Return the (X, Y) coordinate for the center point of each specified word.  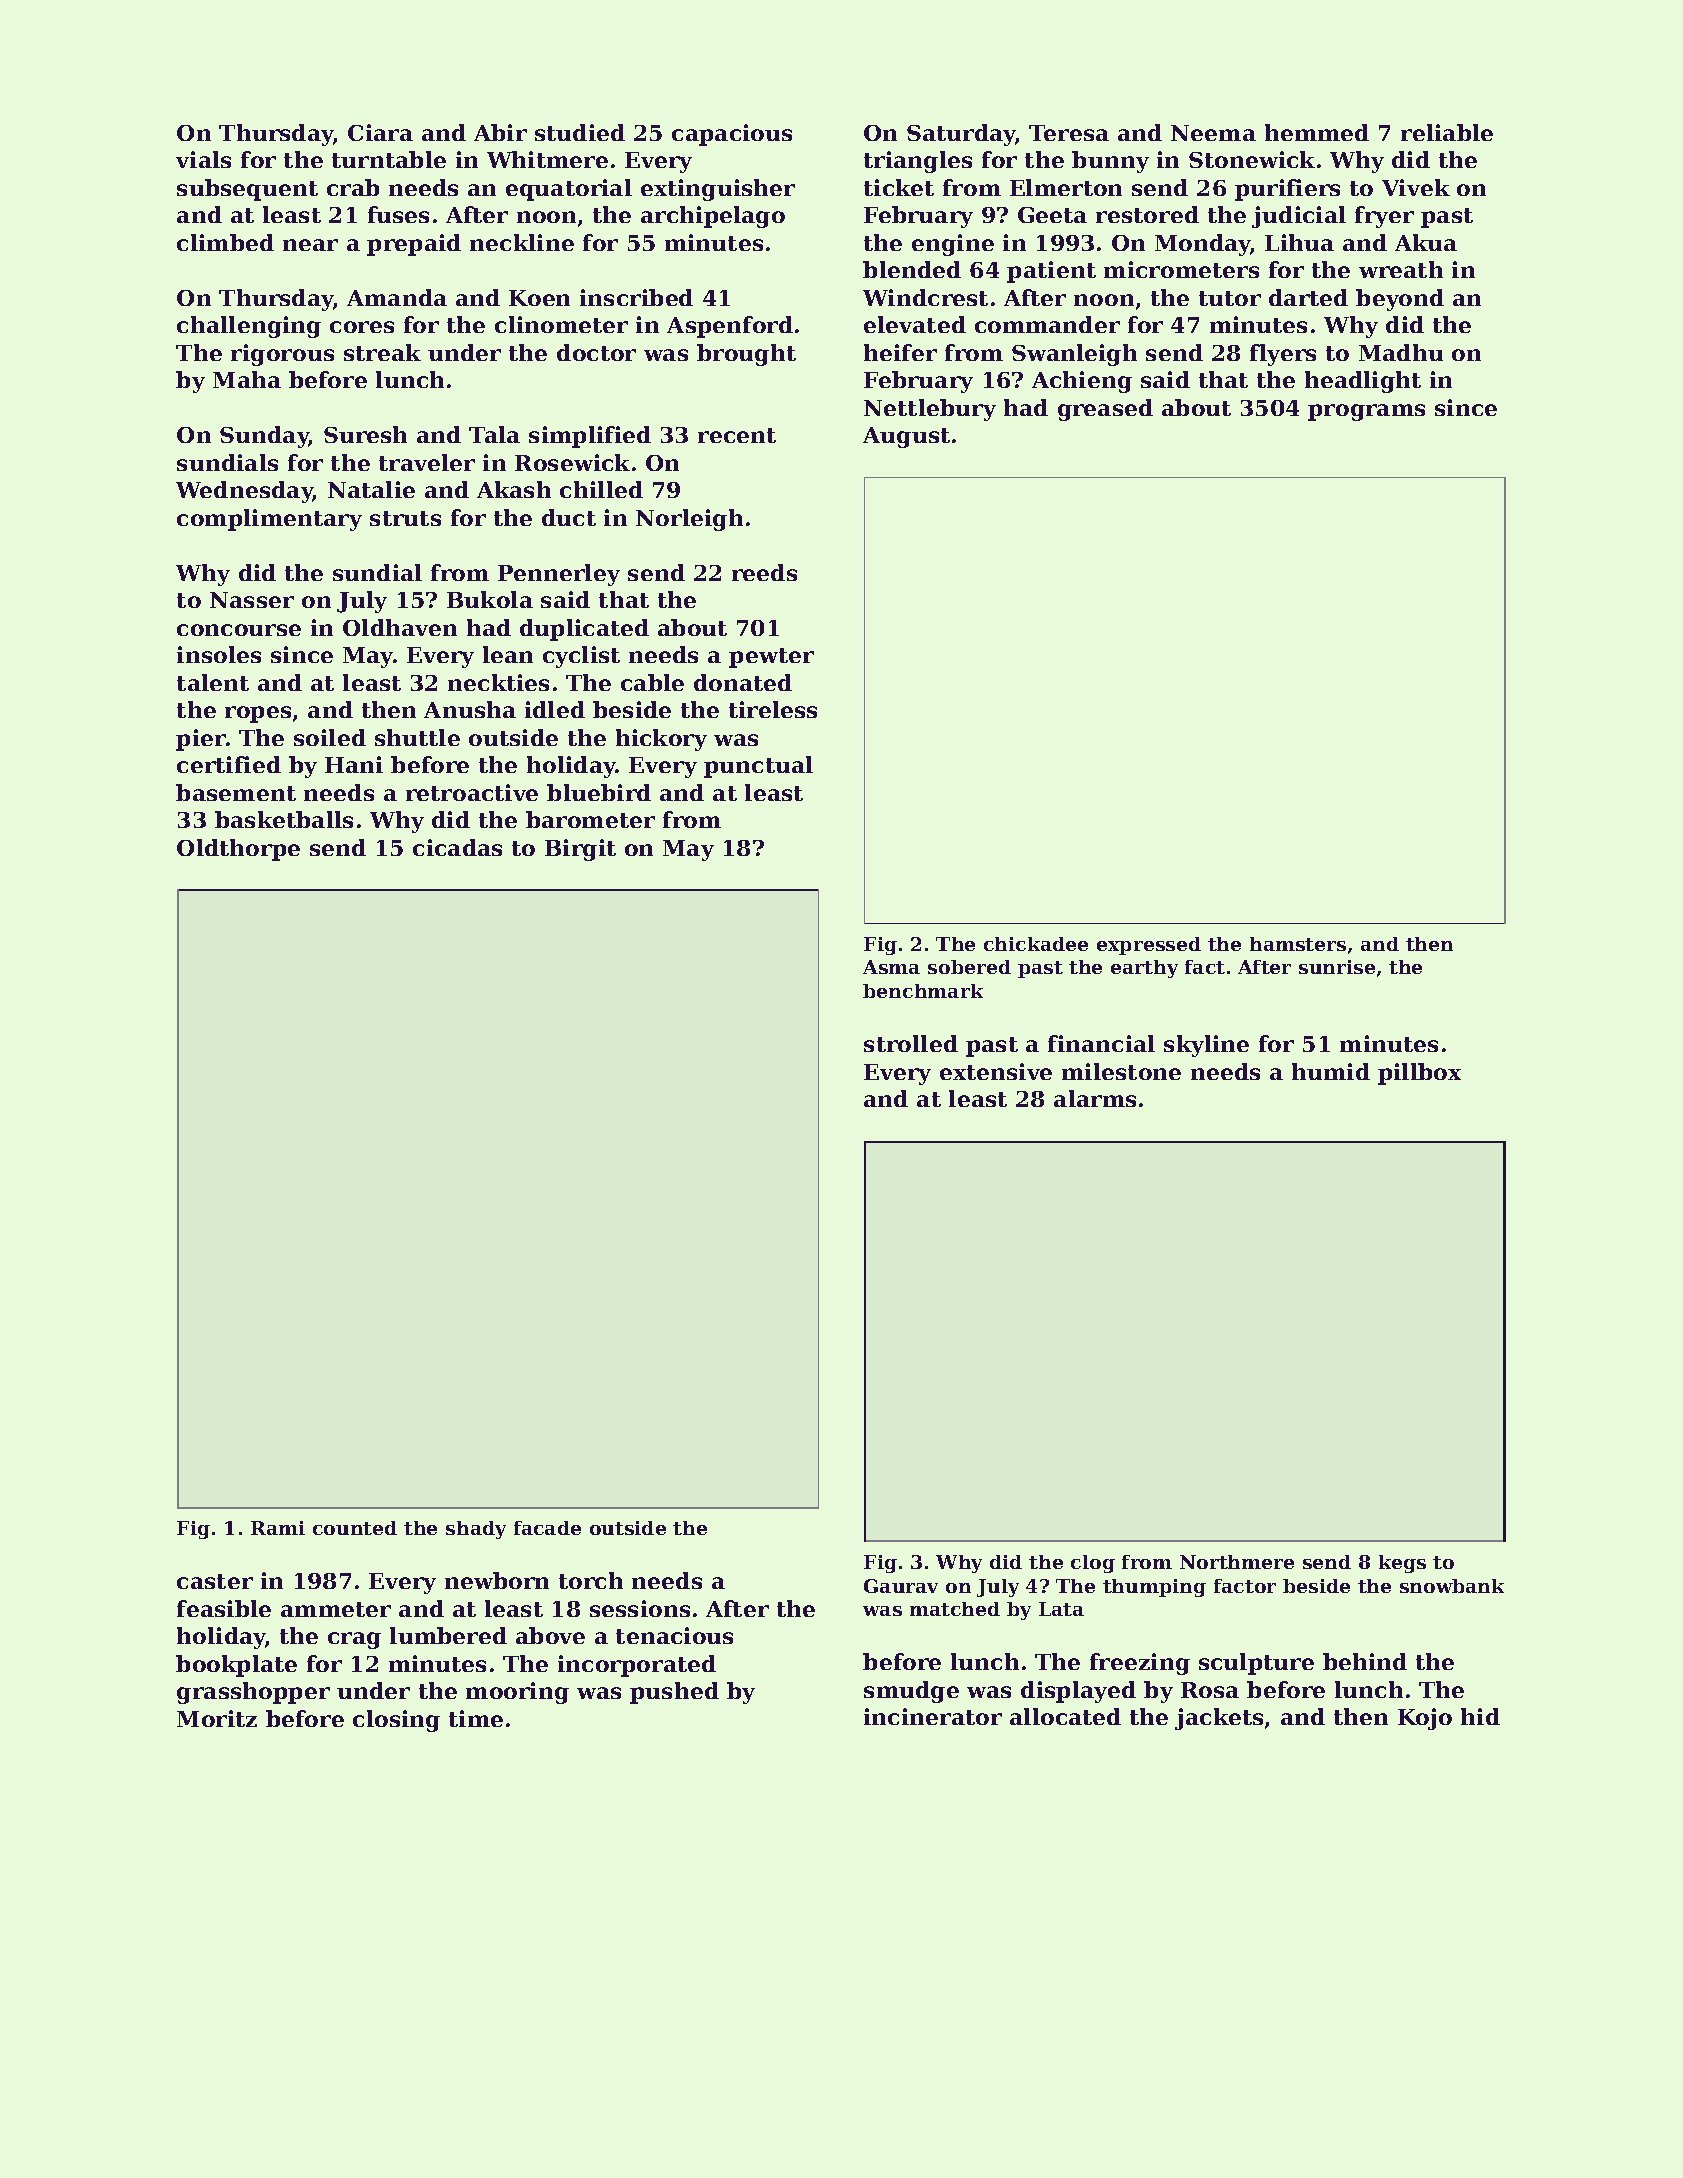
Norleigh (689, 520)
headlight (1363, 382)
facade (547, 1528)
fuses (398, 214)
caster (215, 1581)
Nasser (252, 600)
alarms (1095, 1098)
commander (1047, 324)
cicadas (457, 847)
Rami (278, 1528)
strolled (911, 1043)
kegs (1402, 1564)
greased (1105, 410)
